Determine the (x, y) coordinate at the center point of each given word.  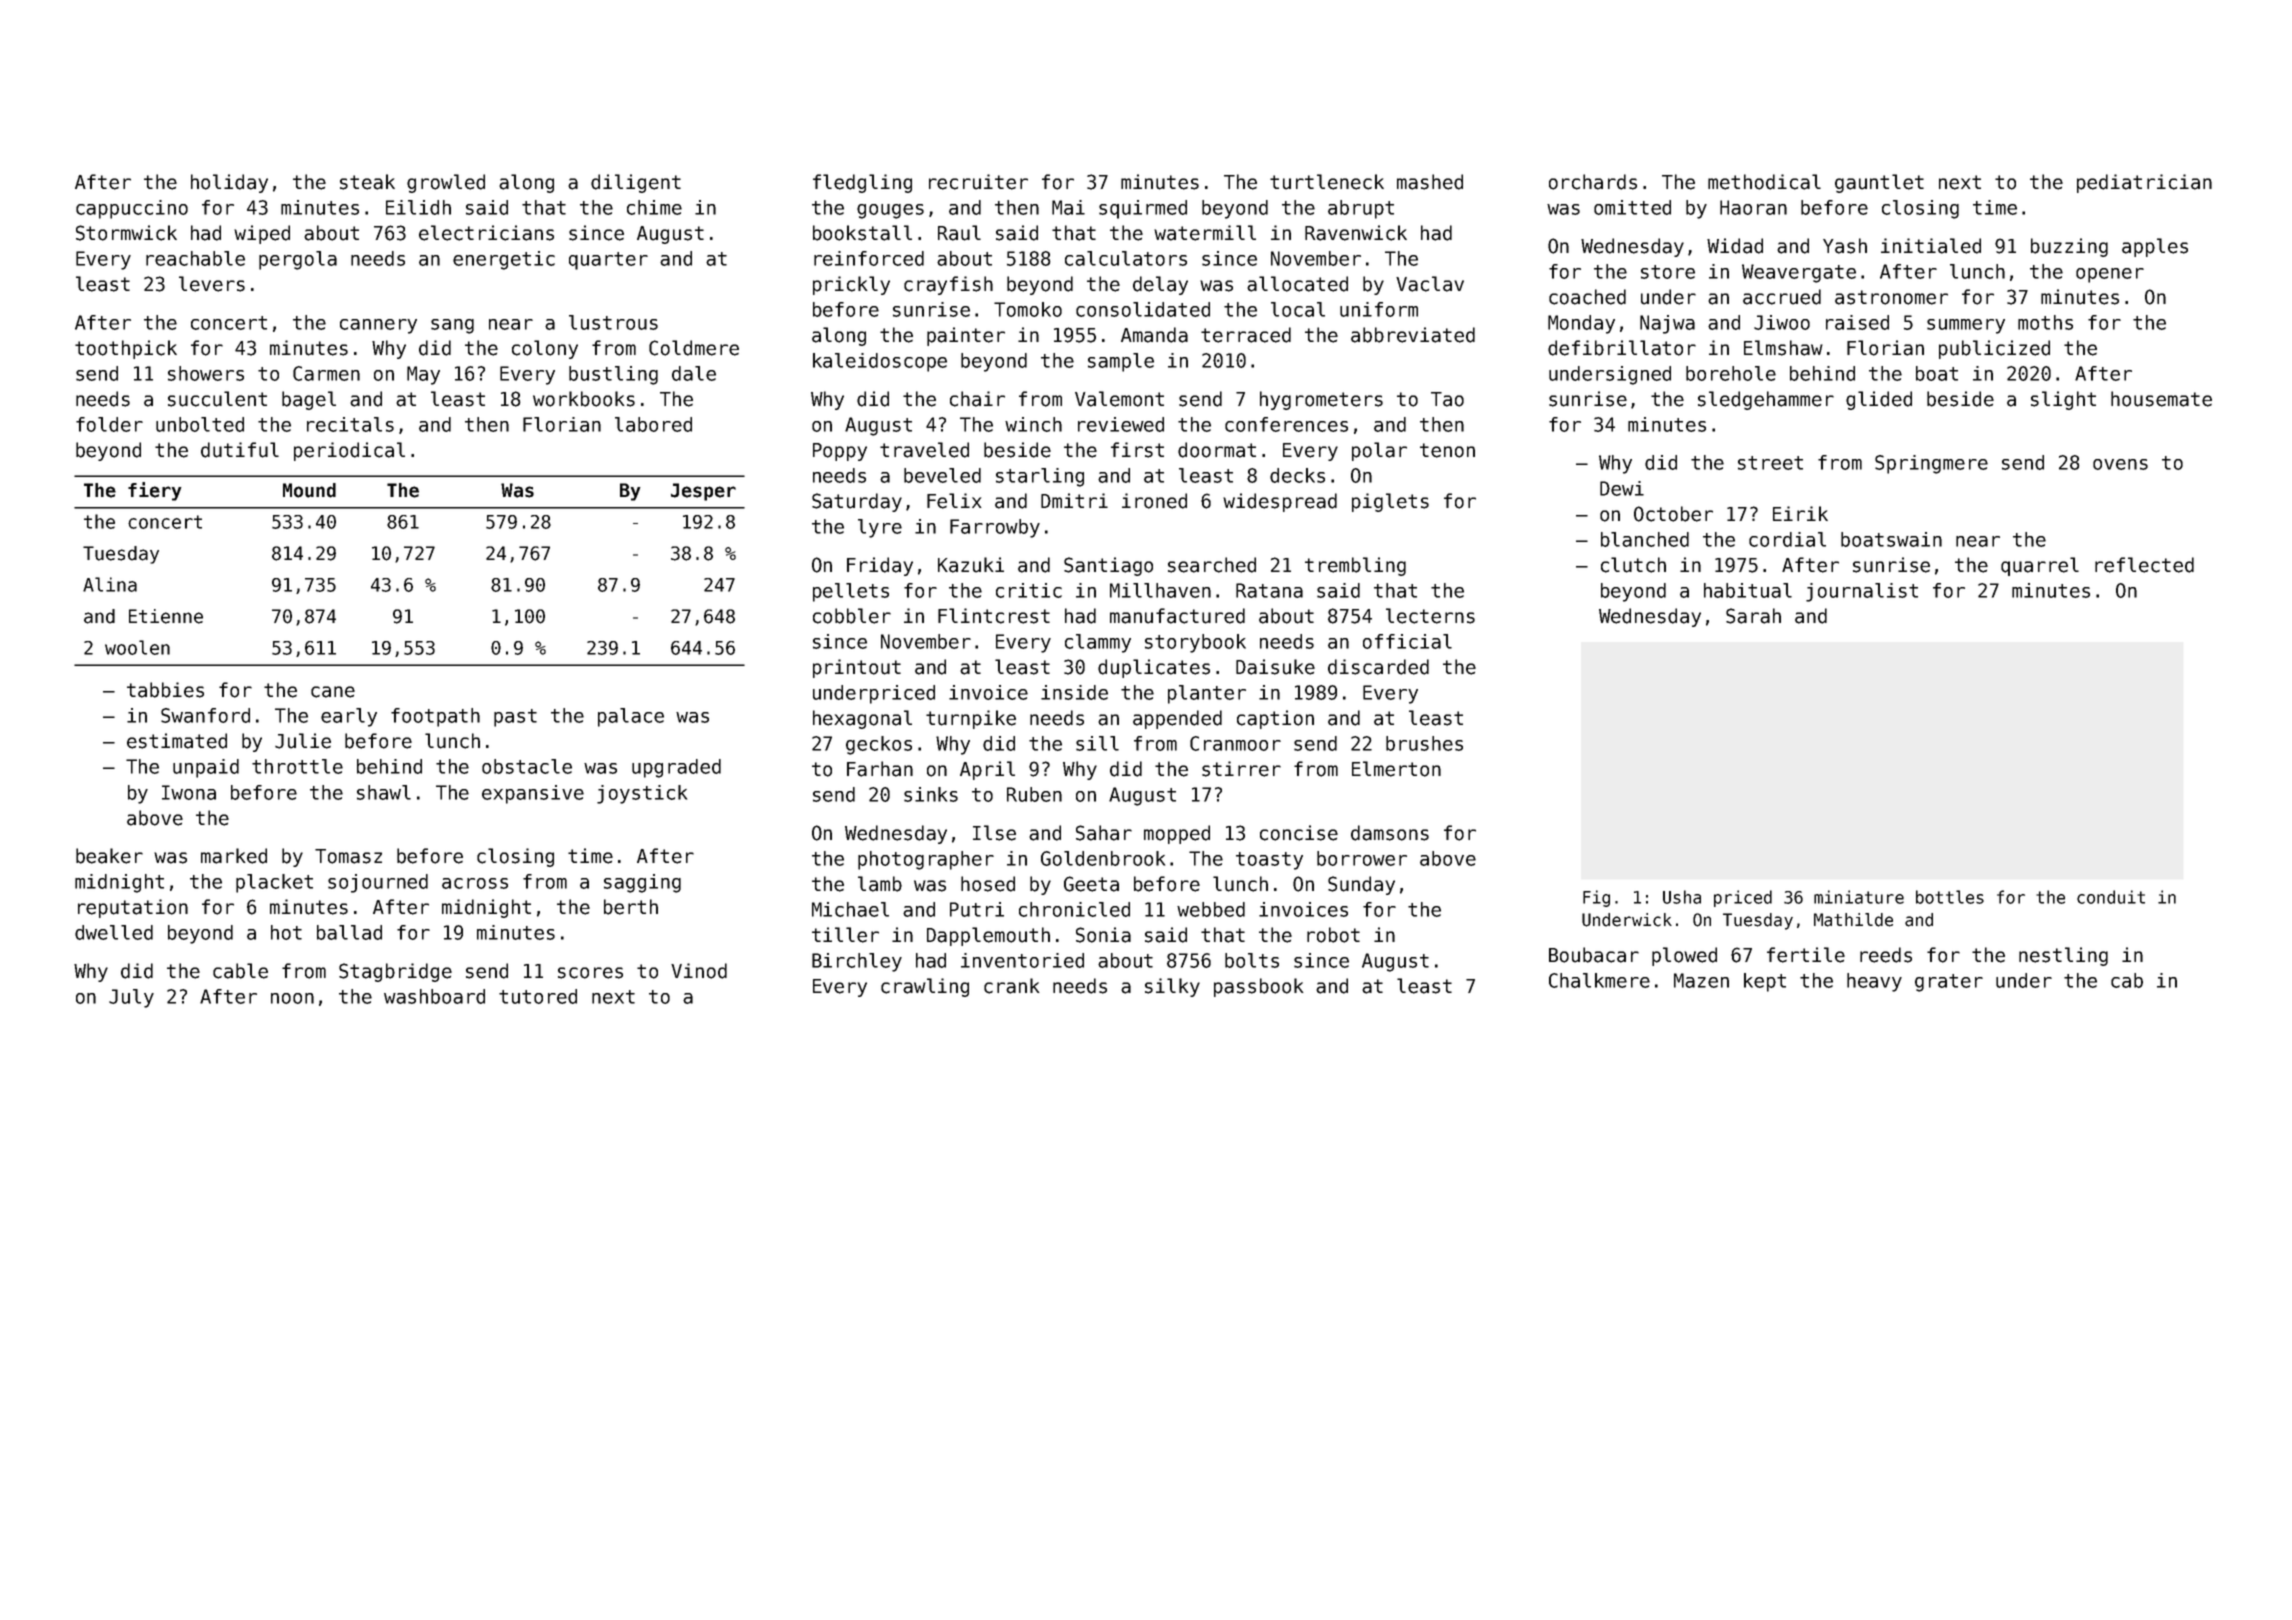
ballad (349, 932)
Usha (1682, 897)
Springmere (1931, 464)
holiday (229, 183)
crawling (925, 987)
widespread (1280, 502)
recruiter (978, 182)
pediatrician (2144, 183)
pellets (851, 592)
